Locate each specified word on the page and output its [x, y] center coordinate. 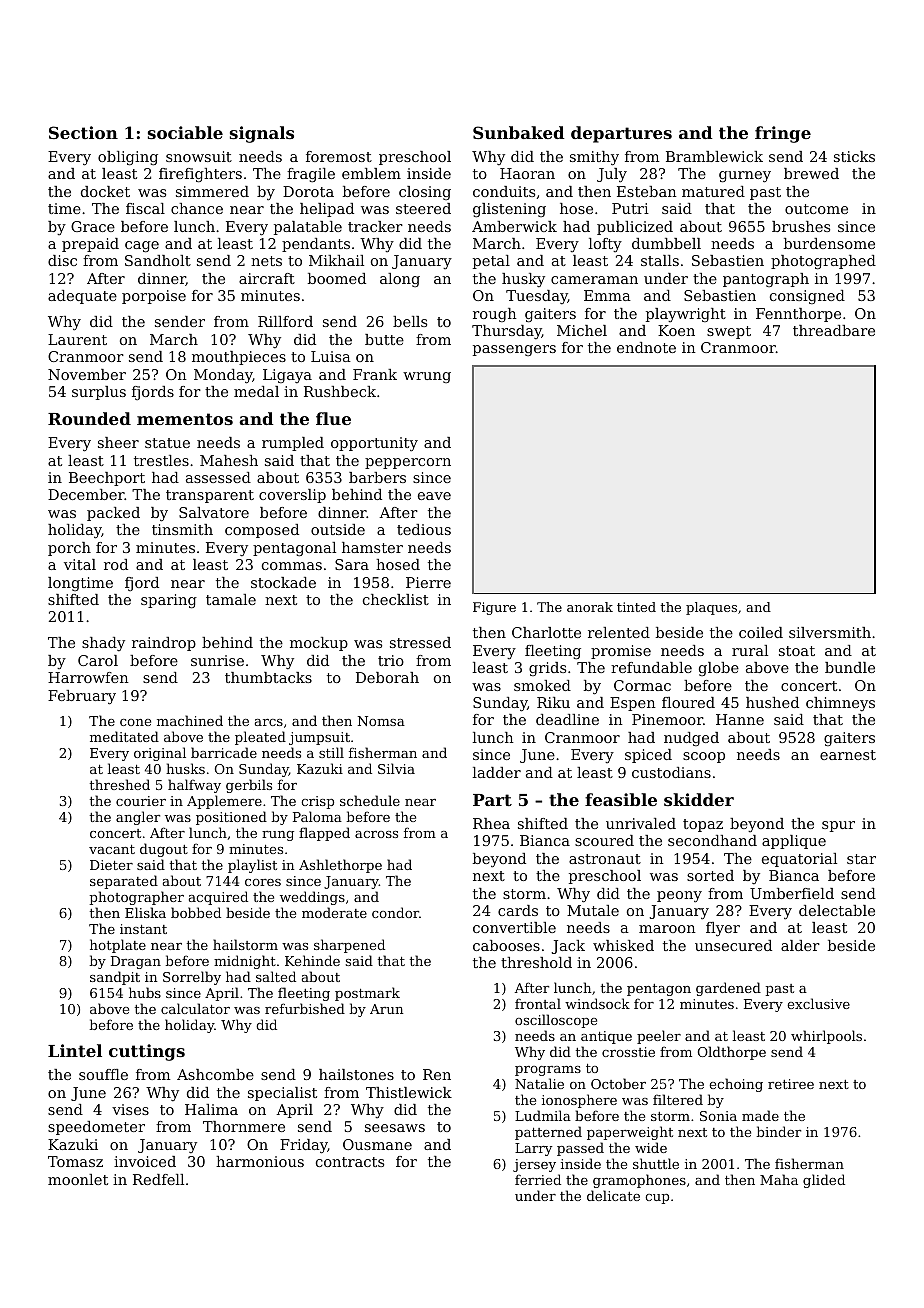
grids [547, 669]
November [87, 374]
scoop [704, 757]
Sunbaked [518, 132]
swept [729, 332]
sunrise [217, 660]
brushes [801, 226]
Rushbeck [340, 391]
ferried [538, 1179]
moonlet [78, 1179]
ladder [497, 772]
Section [83, 132]
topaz [703, 825]
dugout [164, 850]
